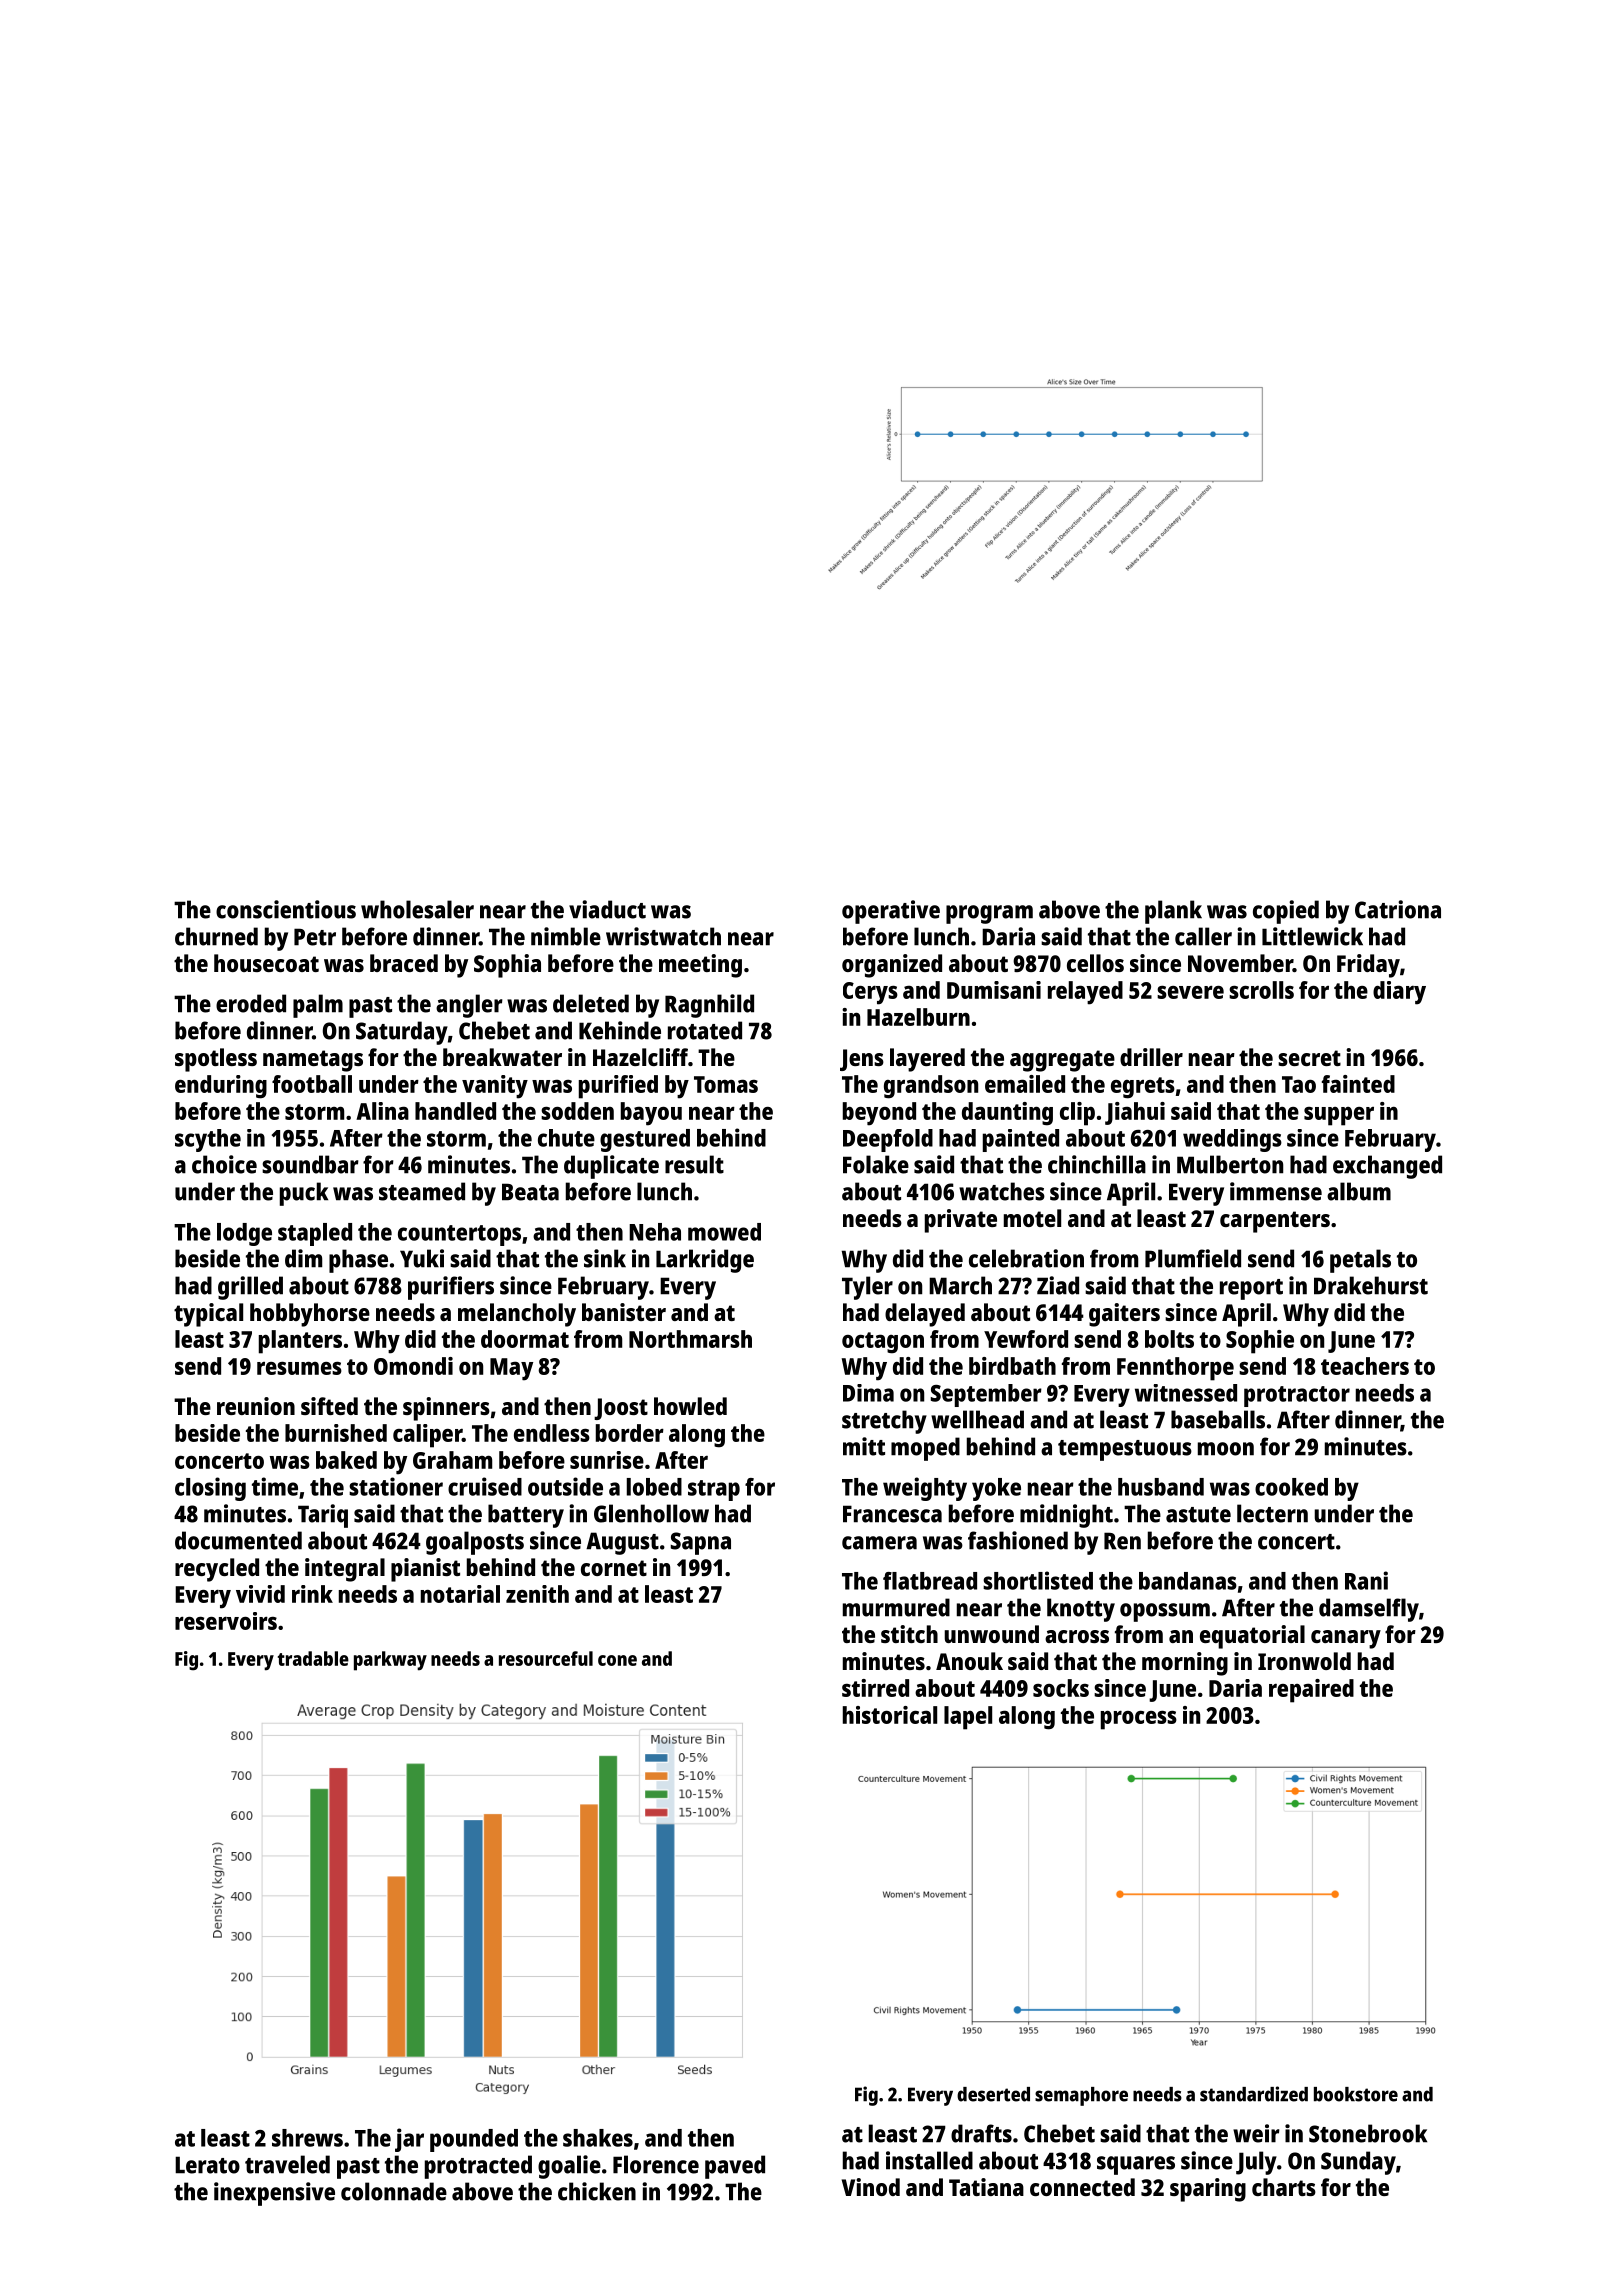  What do you see at coordinates (1081, 2096) in the image?
I see `semaphore` at bounding box center [1081, 2096].
